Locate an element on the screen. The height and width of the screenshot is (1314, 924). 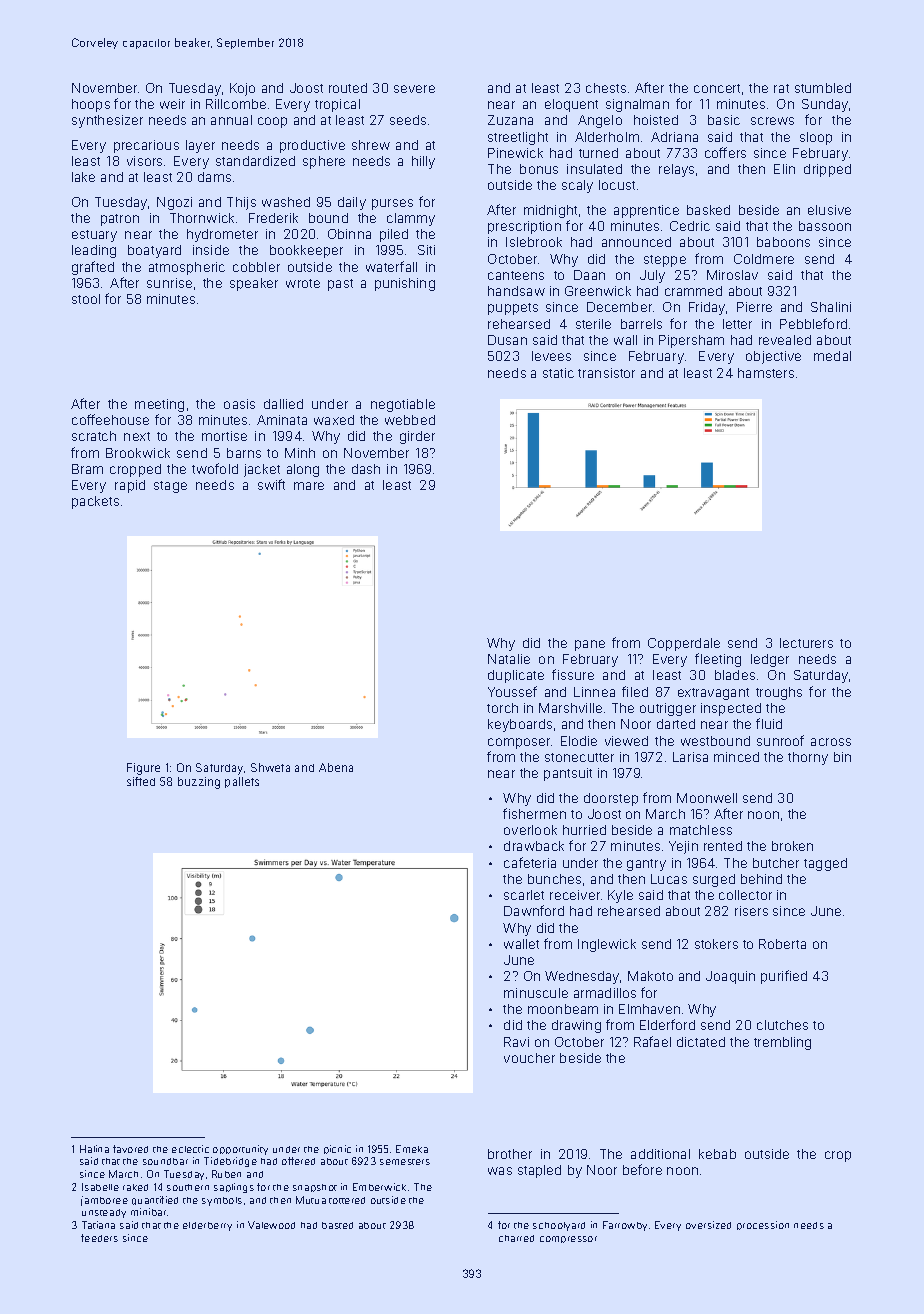
sifted is located at coordinates (141, 781).
